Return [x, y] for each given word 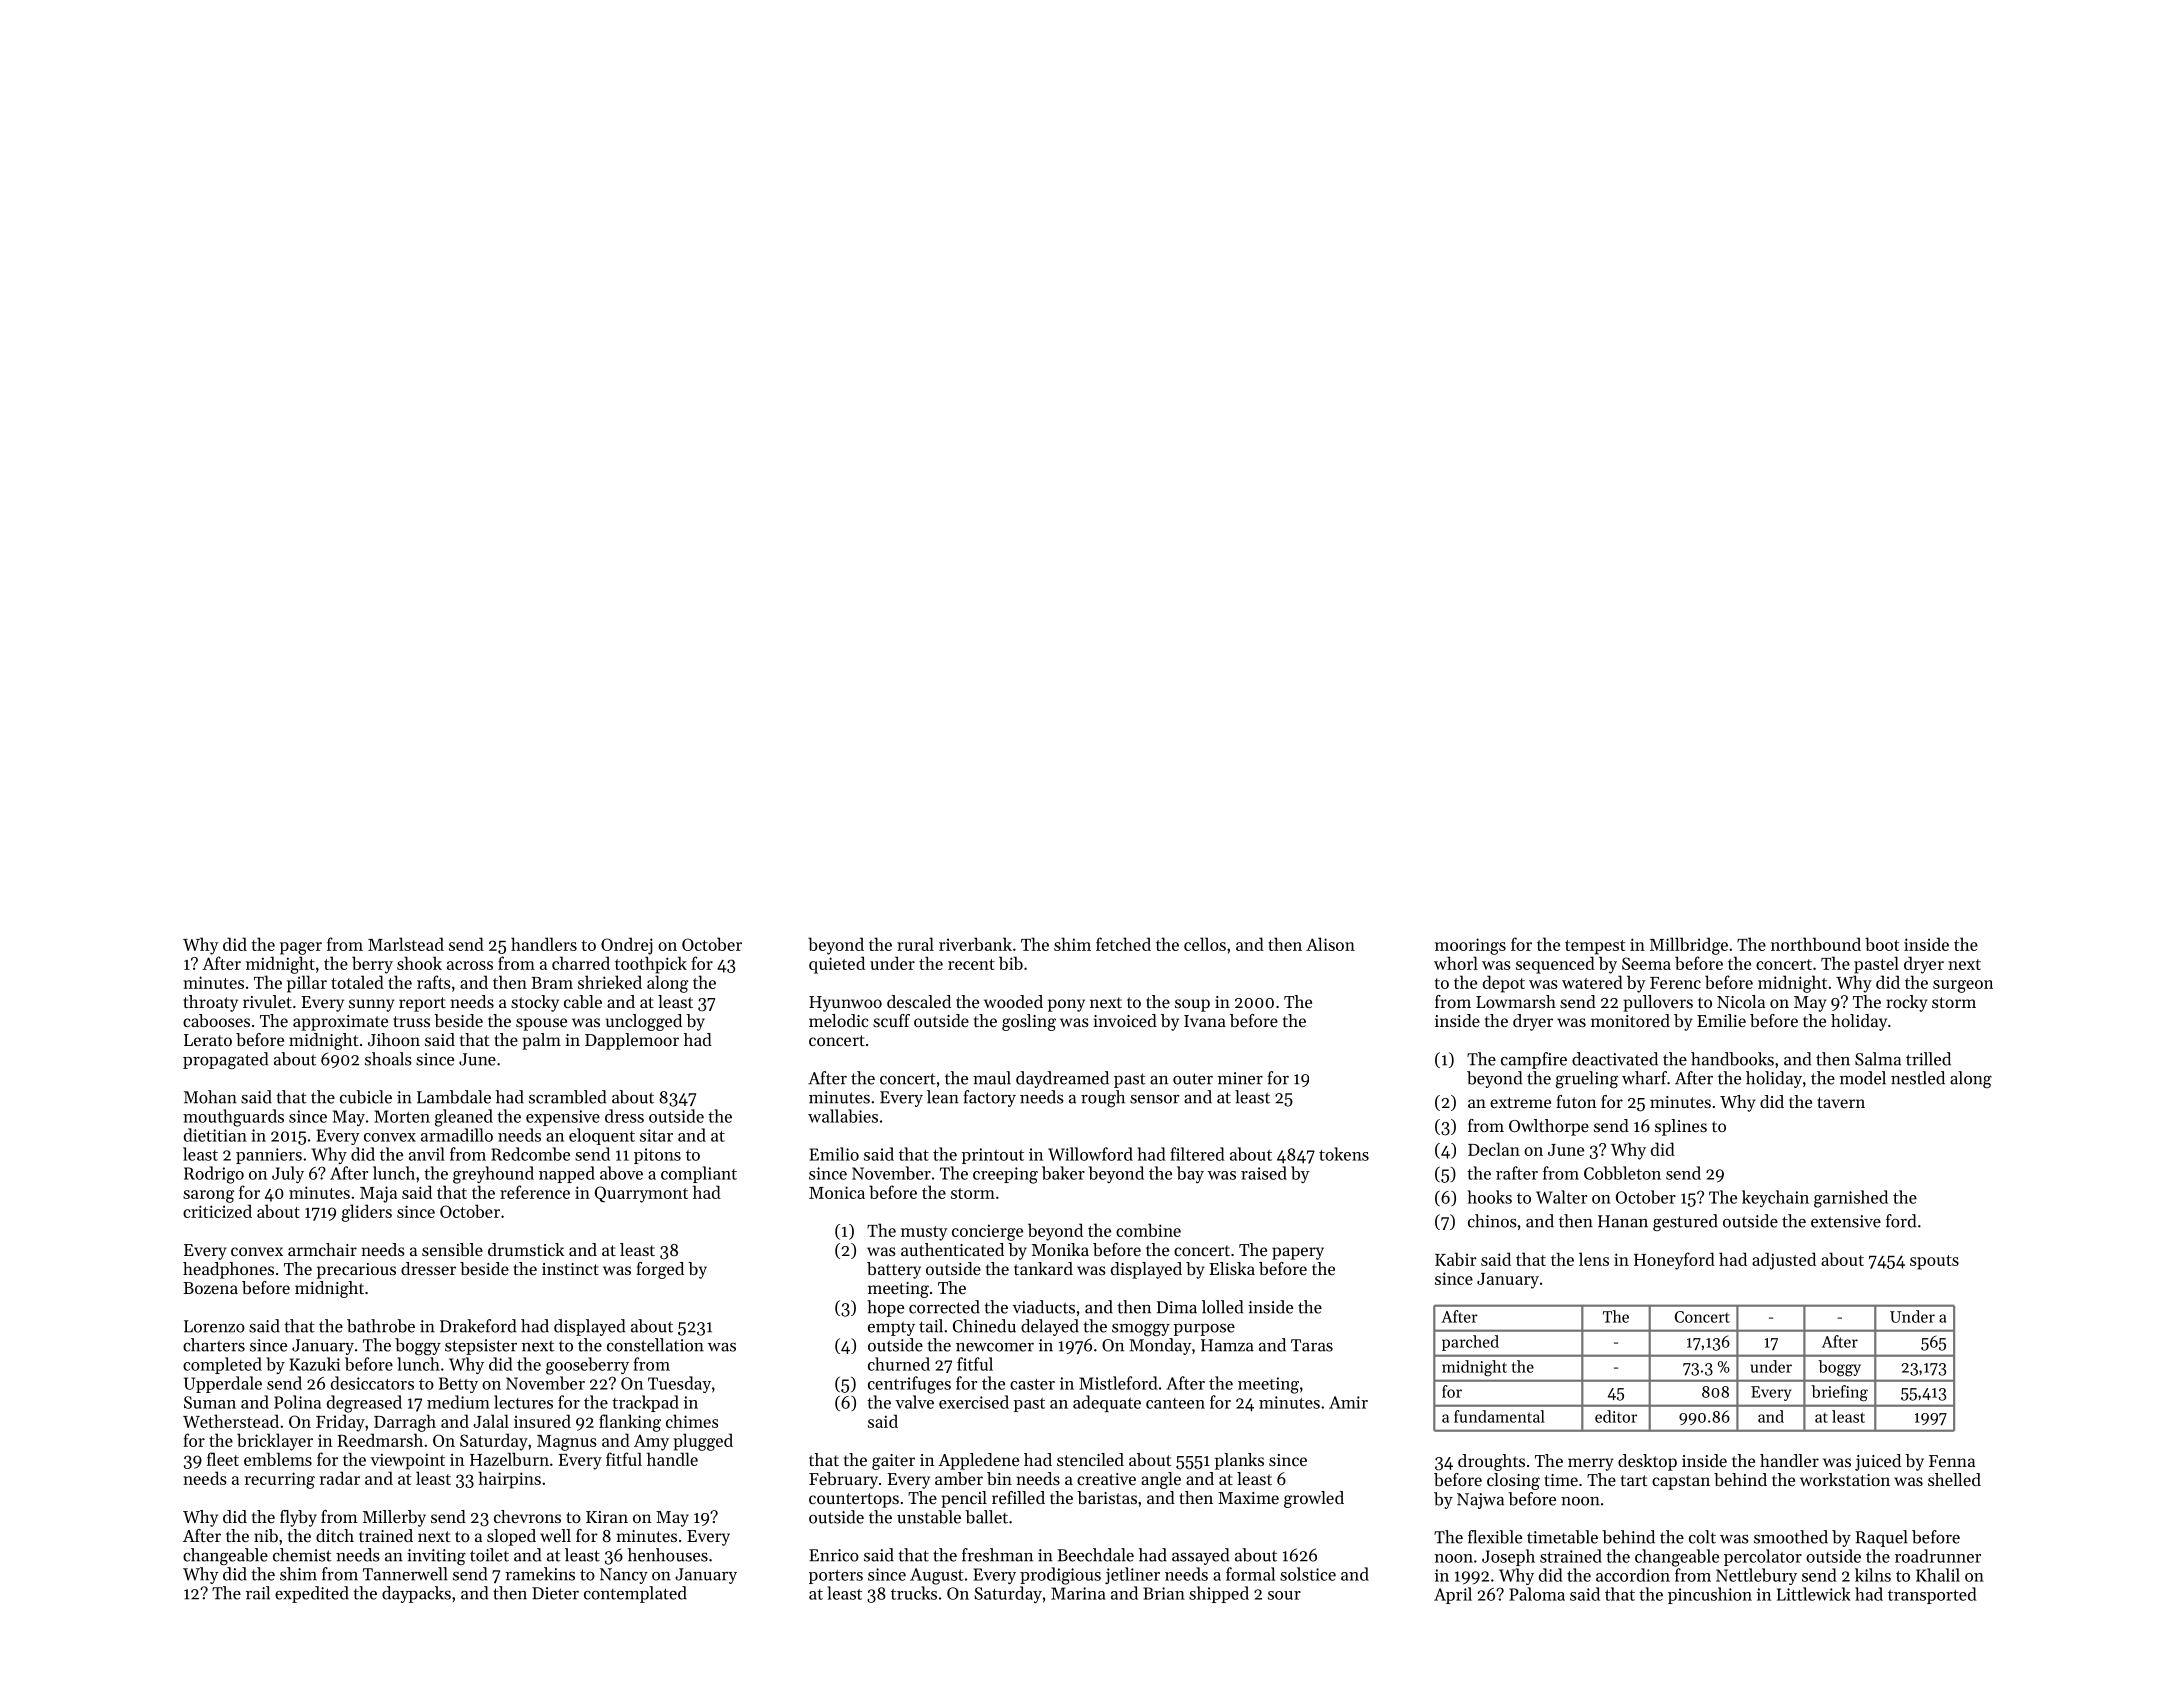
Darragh [405, 1423]
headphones [228, 1270]
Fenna [1952, 1461]
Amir [1348, 1402]
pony [1066, 1005]
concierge [987, 1232]
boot [1882, 944]
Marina [1078, 1593]
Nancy [624, 1576]
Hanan [1623, 1221]
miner [1240, 1078]
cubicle [366, 1097]
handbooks [1732, 1059]
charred [581, 963]
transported [1932, 1595]
